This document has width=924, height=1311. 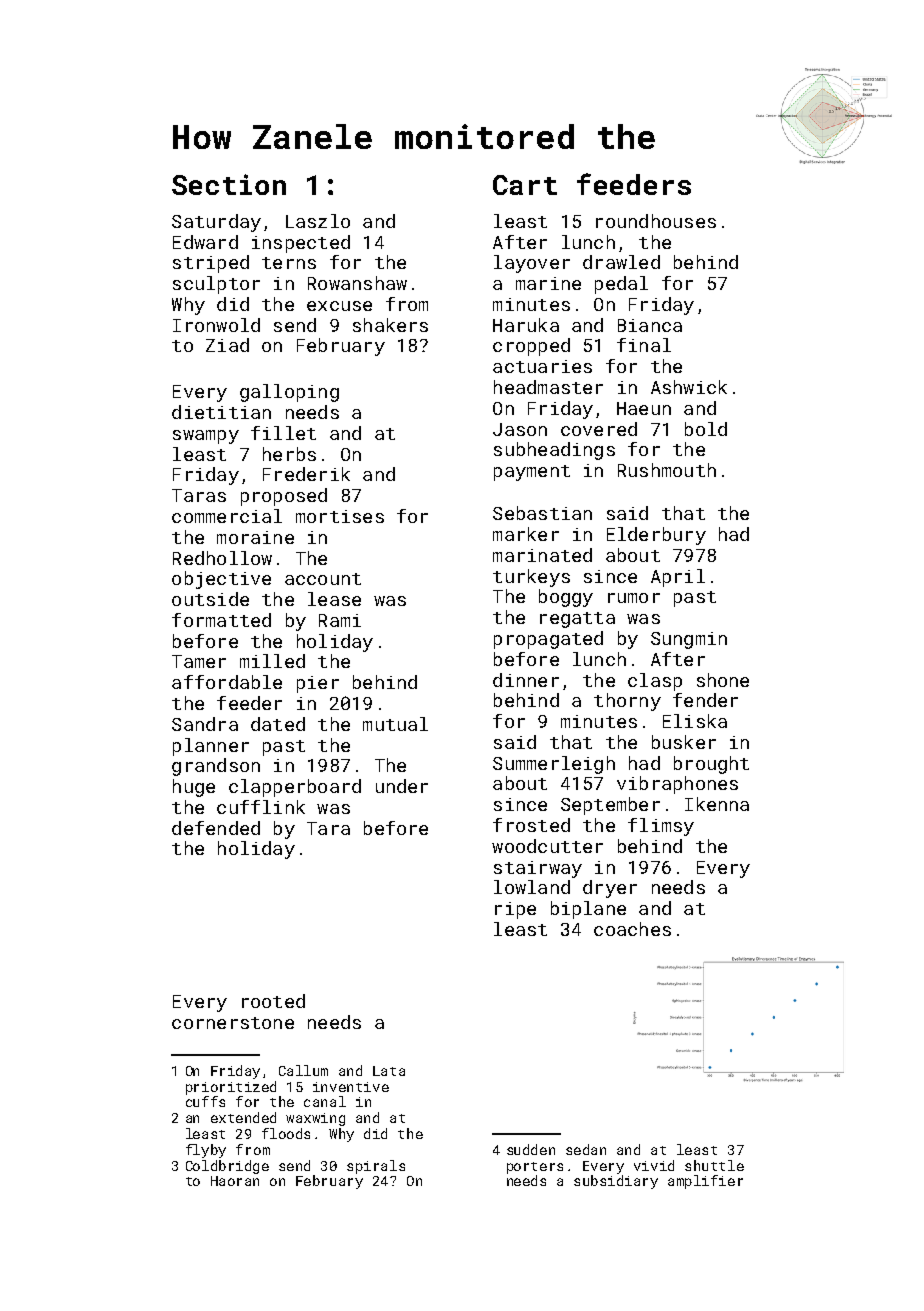 What do you see at coordinates (717, 804) in the document?
I see `Ikenna` at bounding box center [717, 804].
